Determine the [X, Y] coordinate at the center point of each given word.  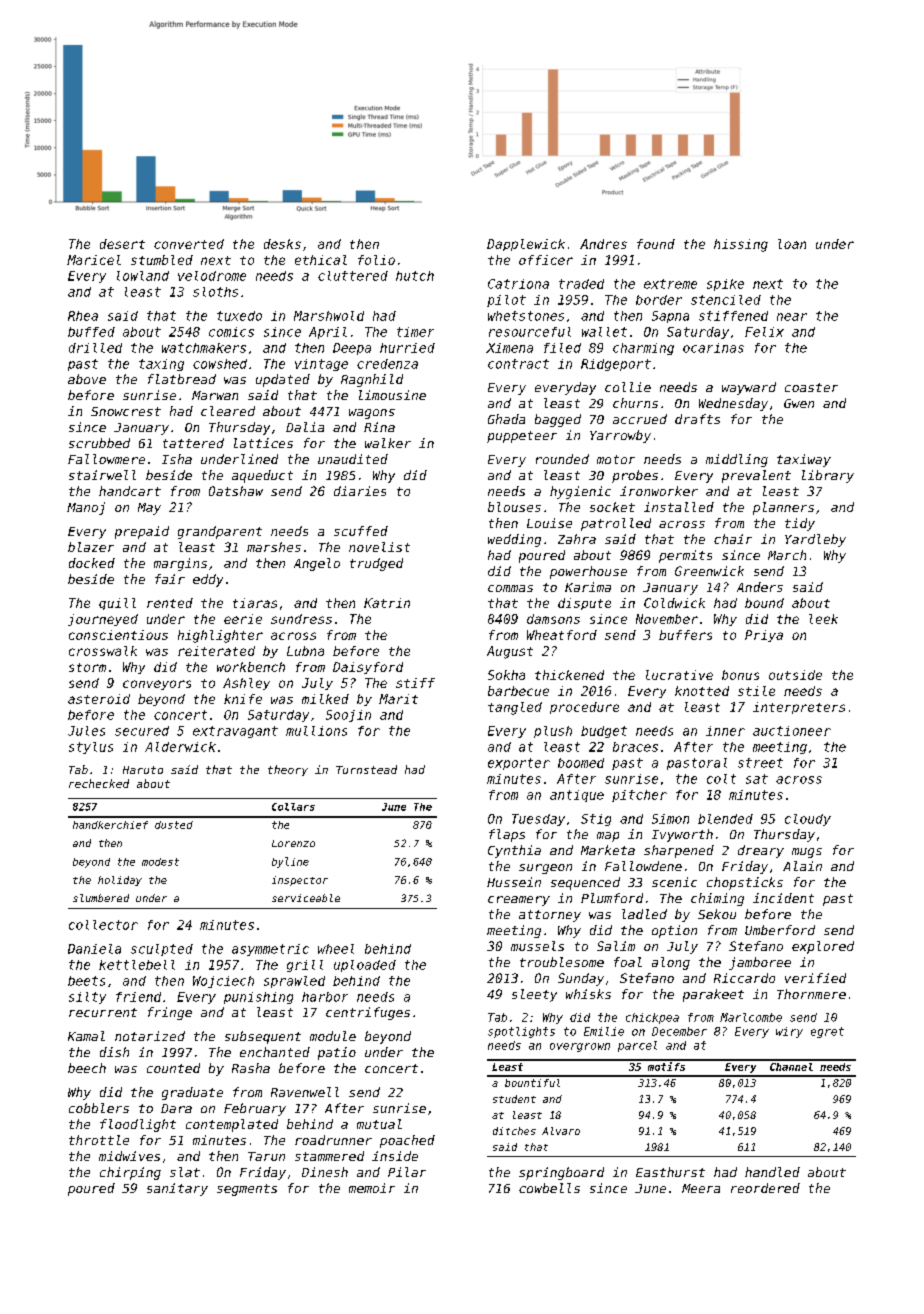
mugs [807, 853]
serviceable [306, 898]
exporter [519, 764]
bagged [558, 420]
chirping [130, 1173]
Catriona [518, 284]
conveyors [157, 685]
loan [792, 244]
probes [635, 476]
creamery [519, 901]
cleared [228, 411]
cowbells [549, 1188]
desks [282, 244]
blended [725, 819]
